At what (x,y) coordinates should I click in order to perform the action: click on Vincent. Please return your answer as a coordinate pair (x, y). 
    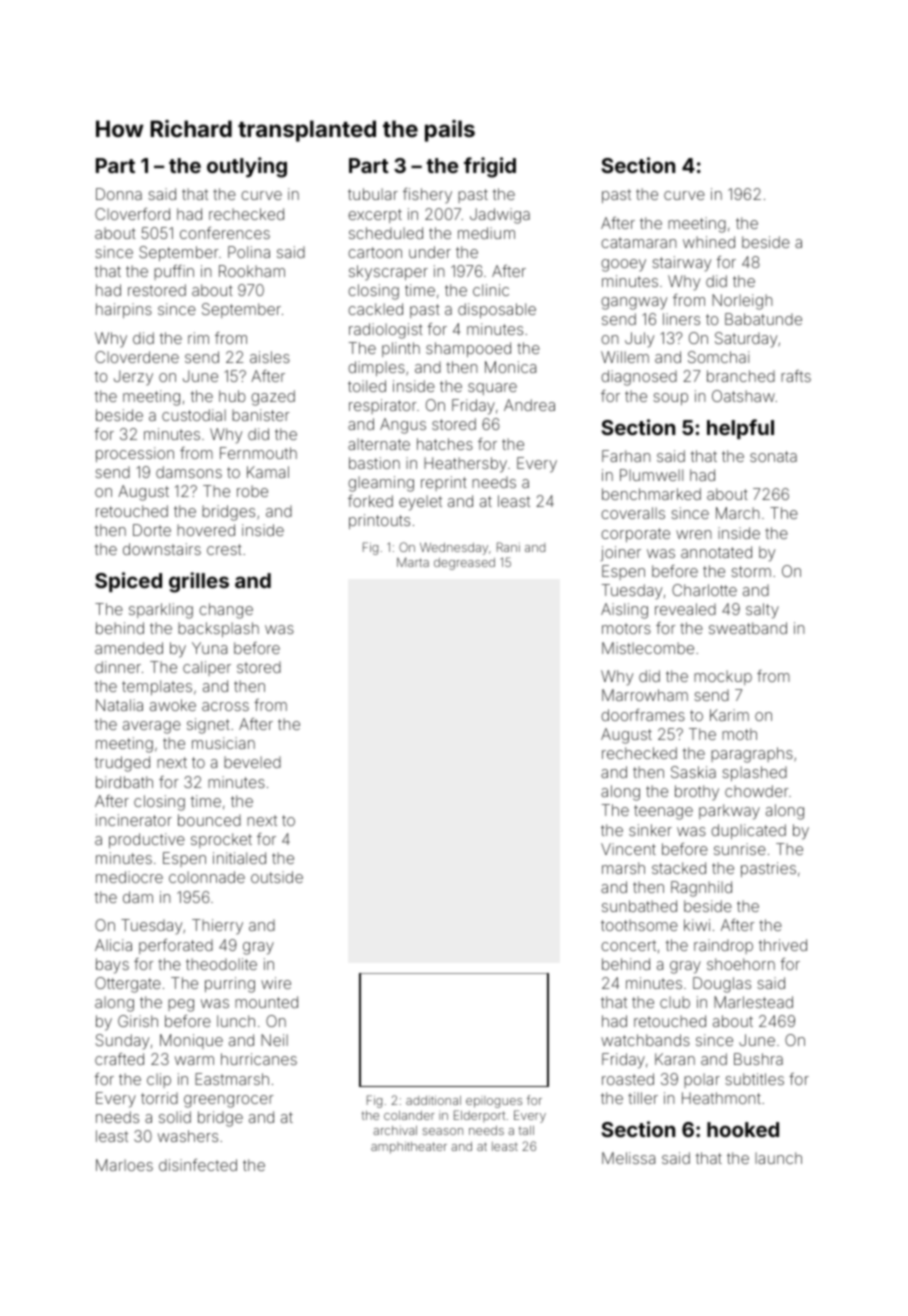
    Looking at the image, I should click on (628, 849).
